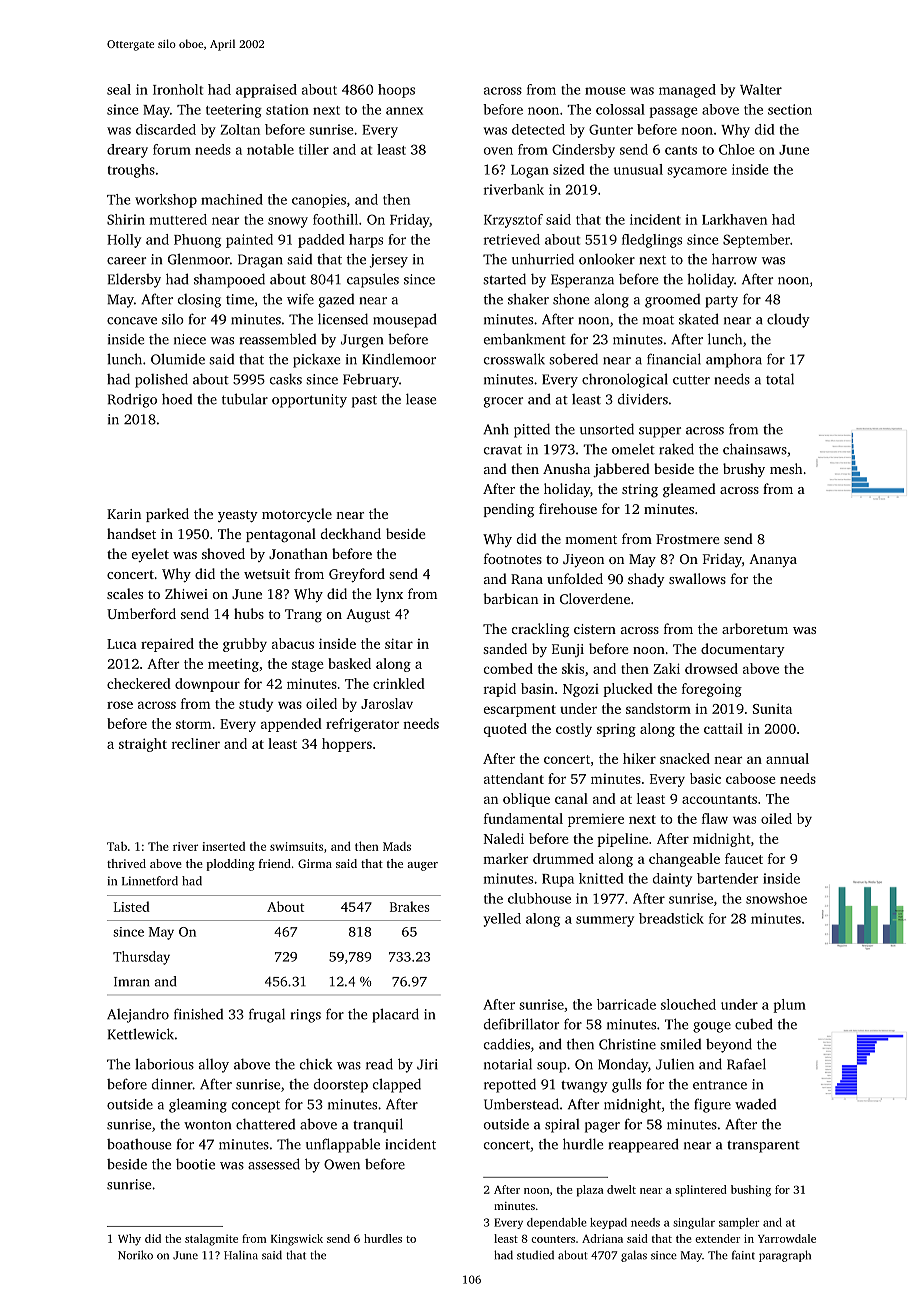 The image size is (924, 1308). What do you see at coordinates (755, 628) in the page?
I see `arboretum` at bounding box center [755, 628].
